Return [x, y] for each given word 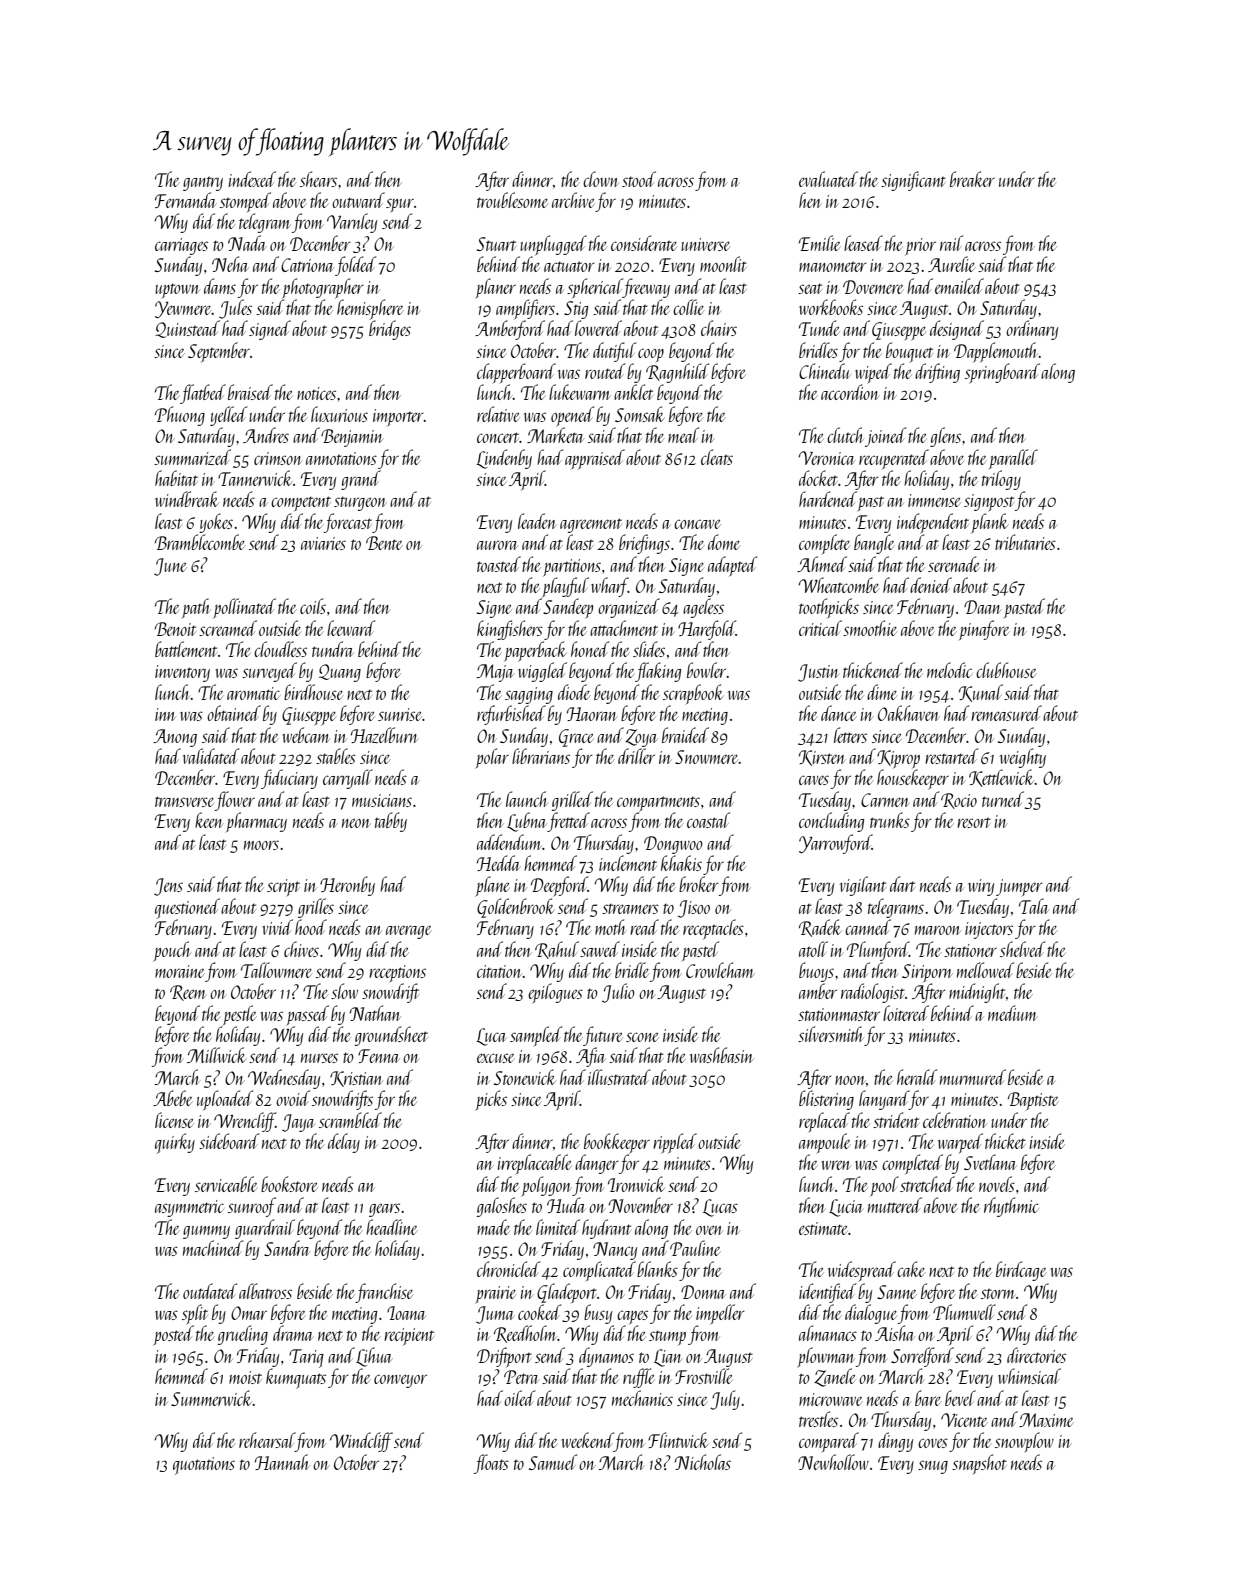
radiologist [873, 993]
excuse [496, 1058]
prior [920, 246]
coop [651, 355]
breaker [972, 179]
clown [601, 179]
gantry [203, 184]
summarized [192, 457]
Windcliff [361, 1442]
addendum [509, 842]
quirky [175, 1143]
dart [902, 884]
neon [356, 823]
